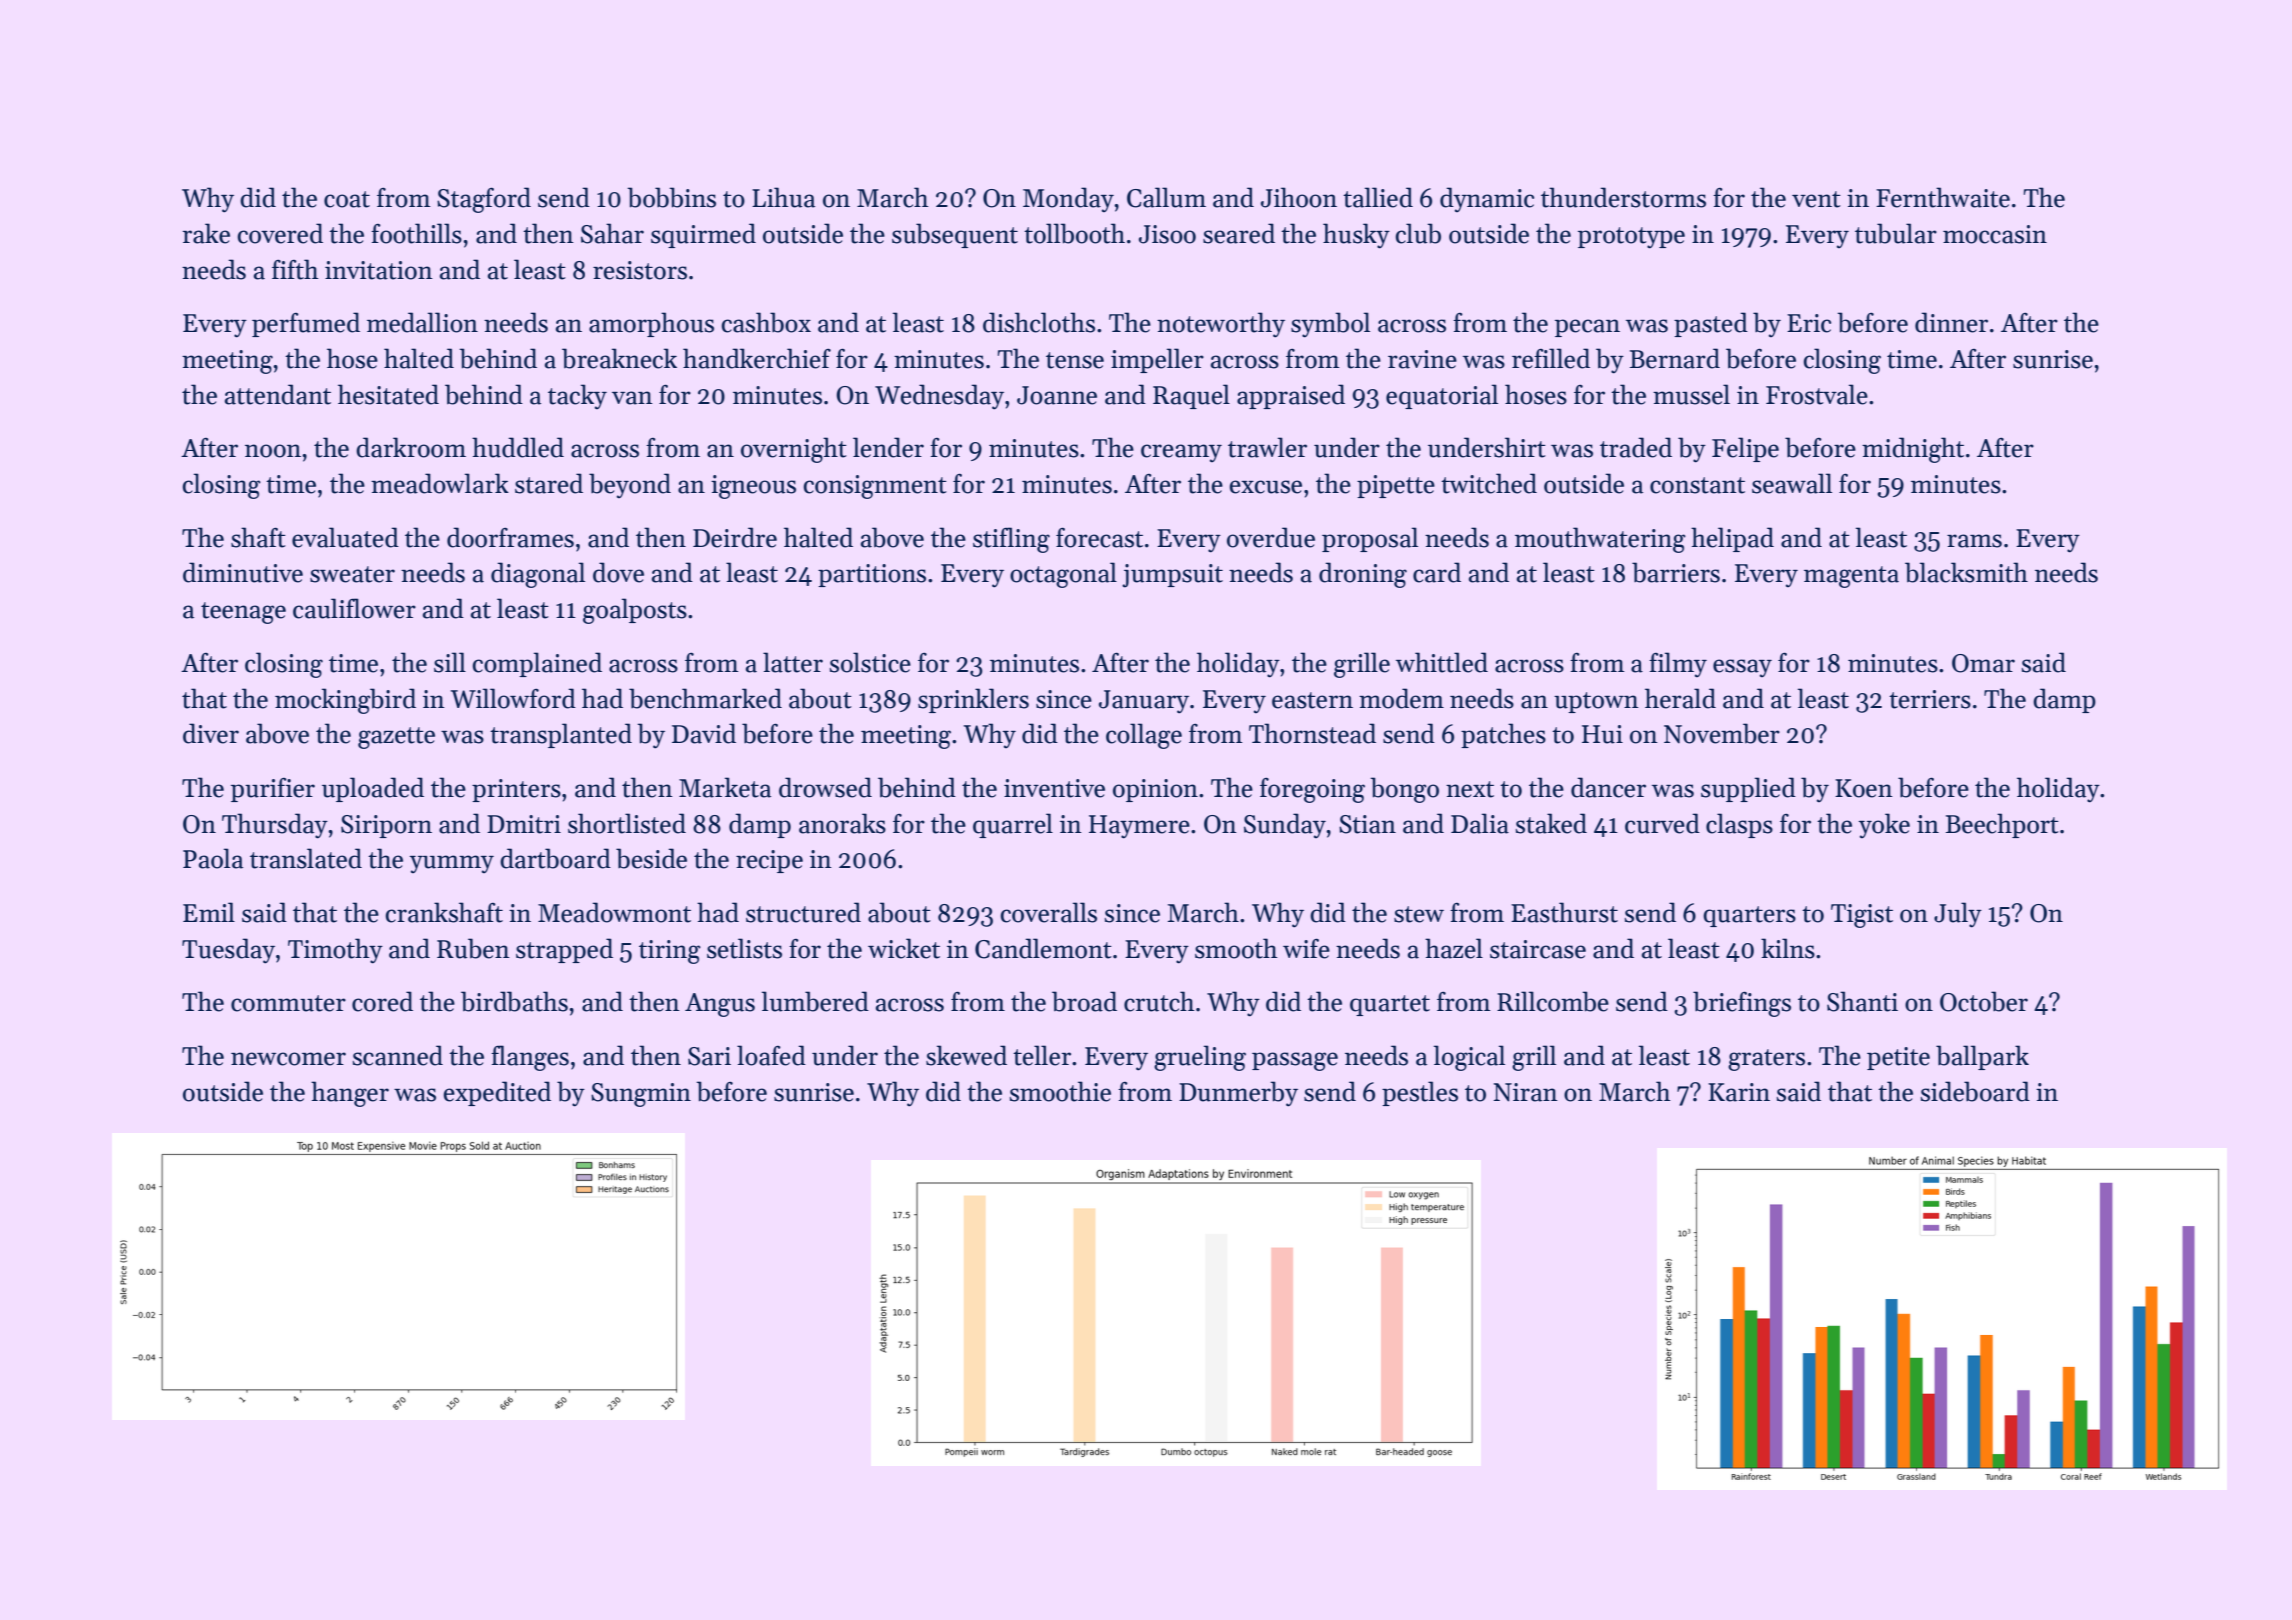 The height and width of the page is (1620, 2292). Describe the element at coordinates (1851, 577) in the page. I see `magenta` at that location.
